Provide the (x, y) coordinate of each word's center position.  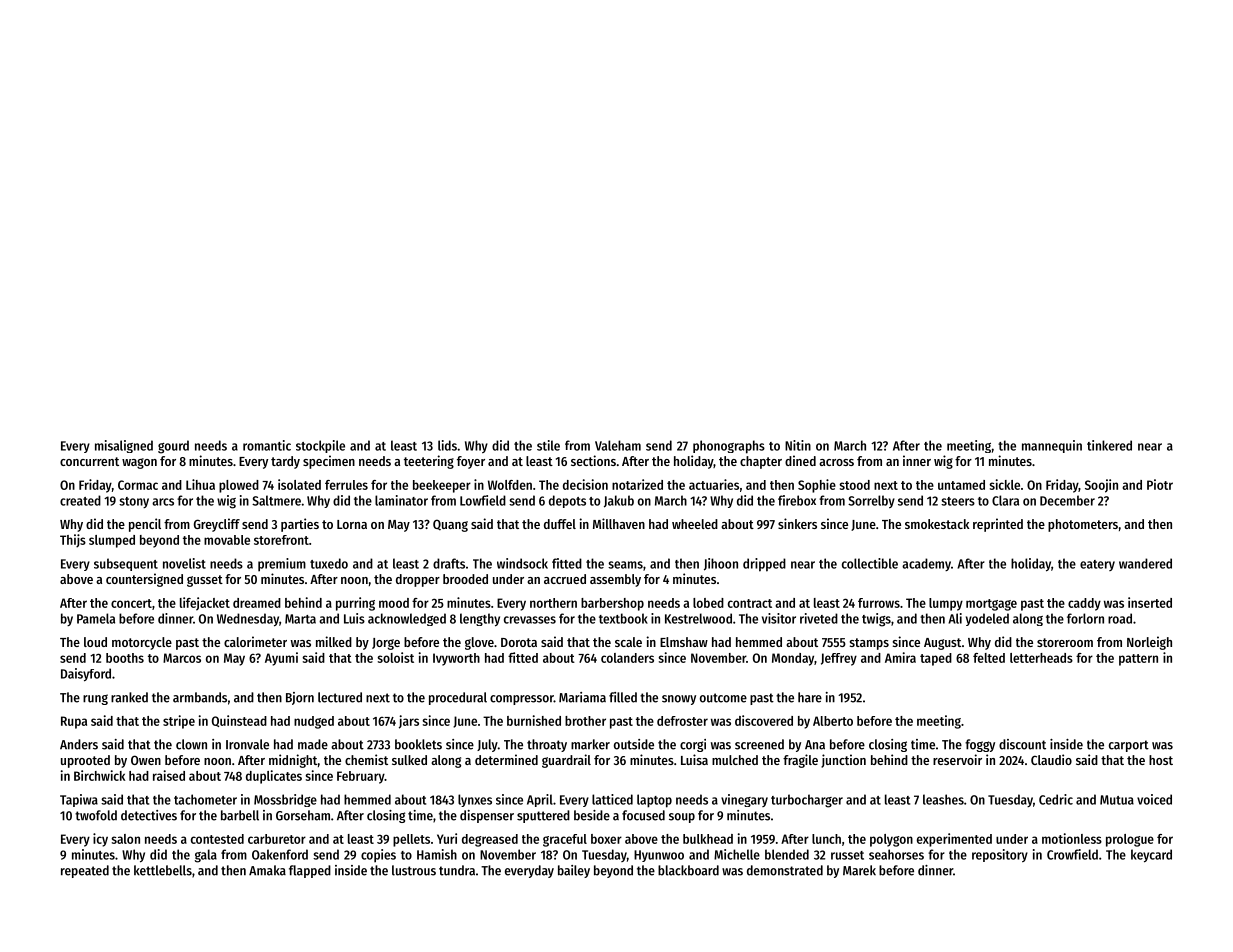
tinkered (1109, 445)
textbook (623, 618)
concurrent (89, 461)
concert (131, 603)
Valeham (618, 445)
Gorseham (303, 815)
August (942, 644)
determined (506, 759)
